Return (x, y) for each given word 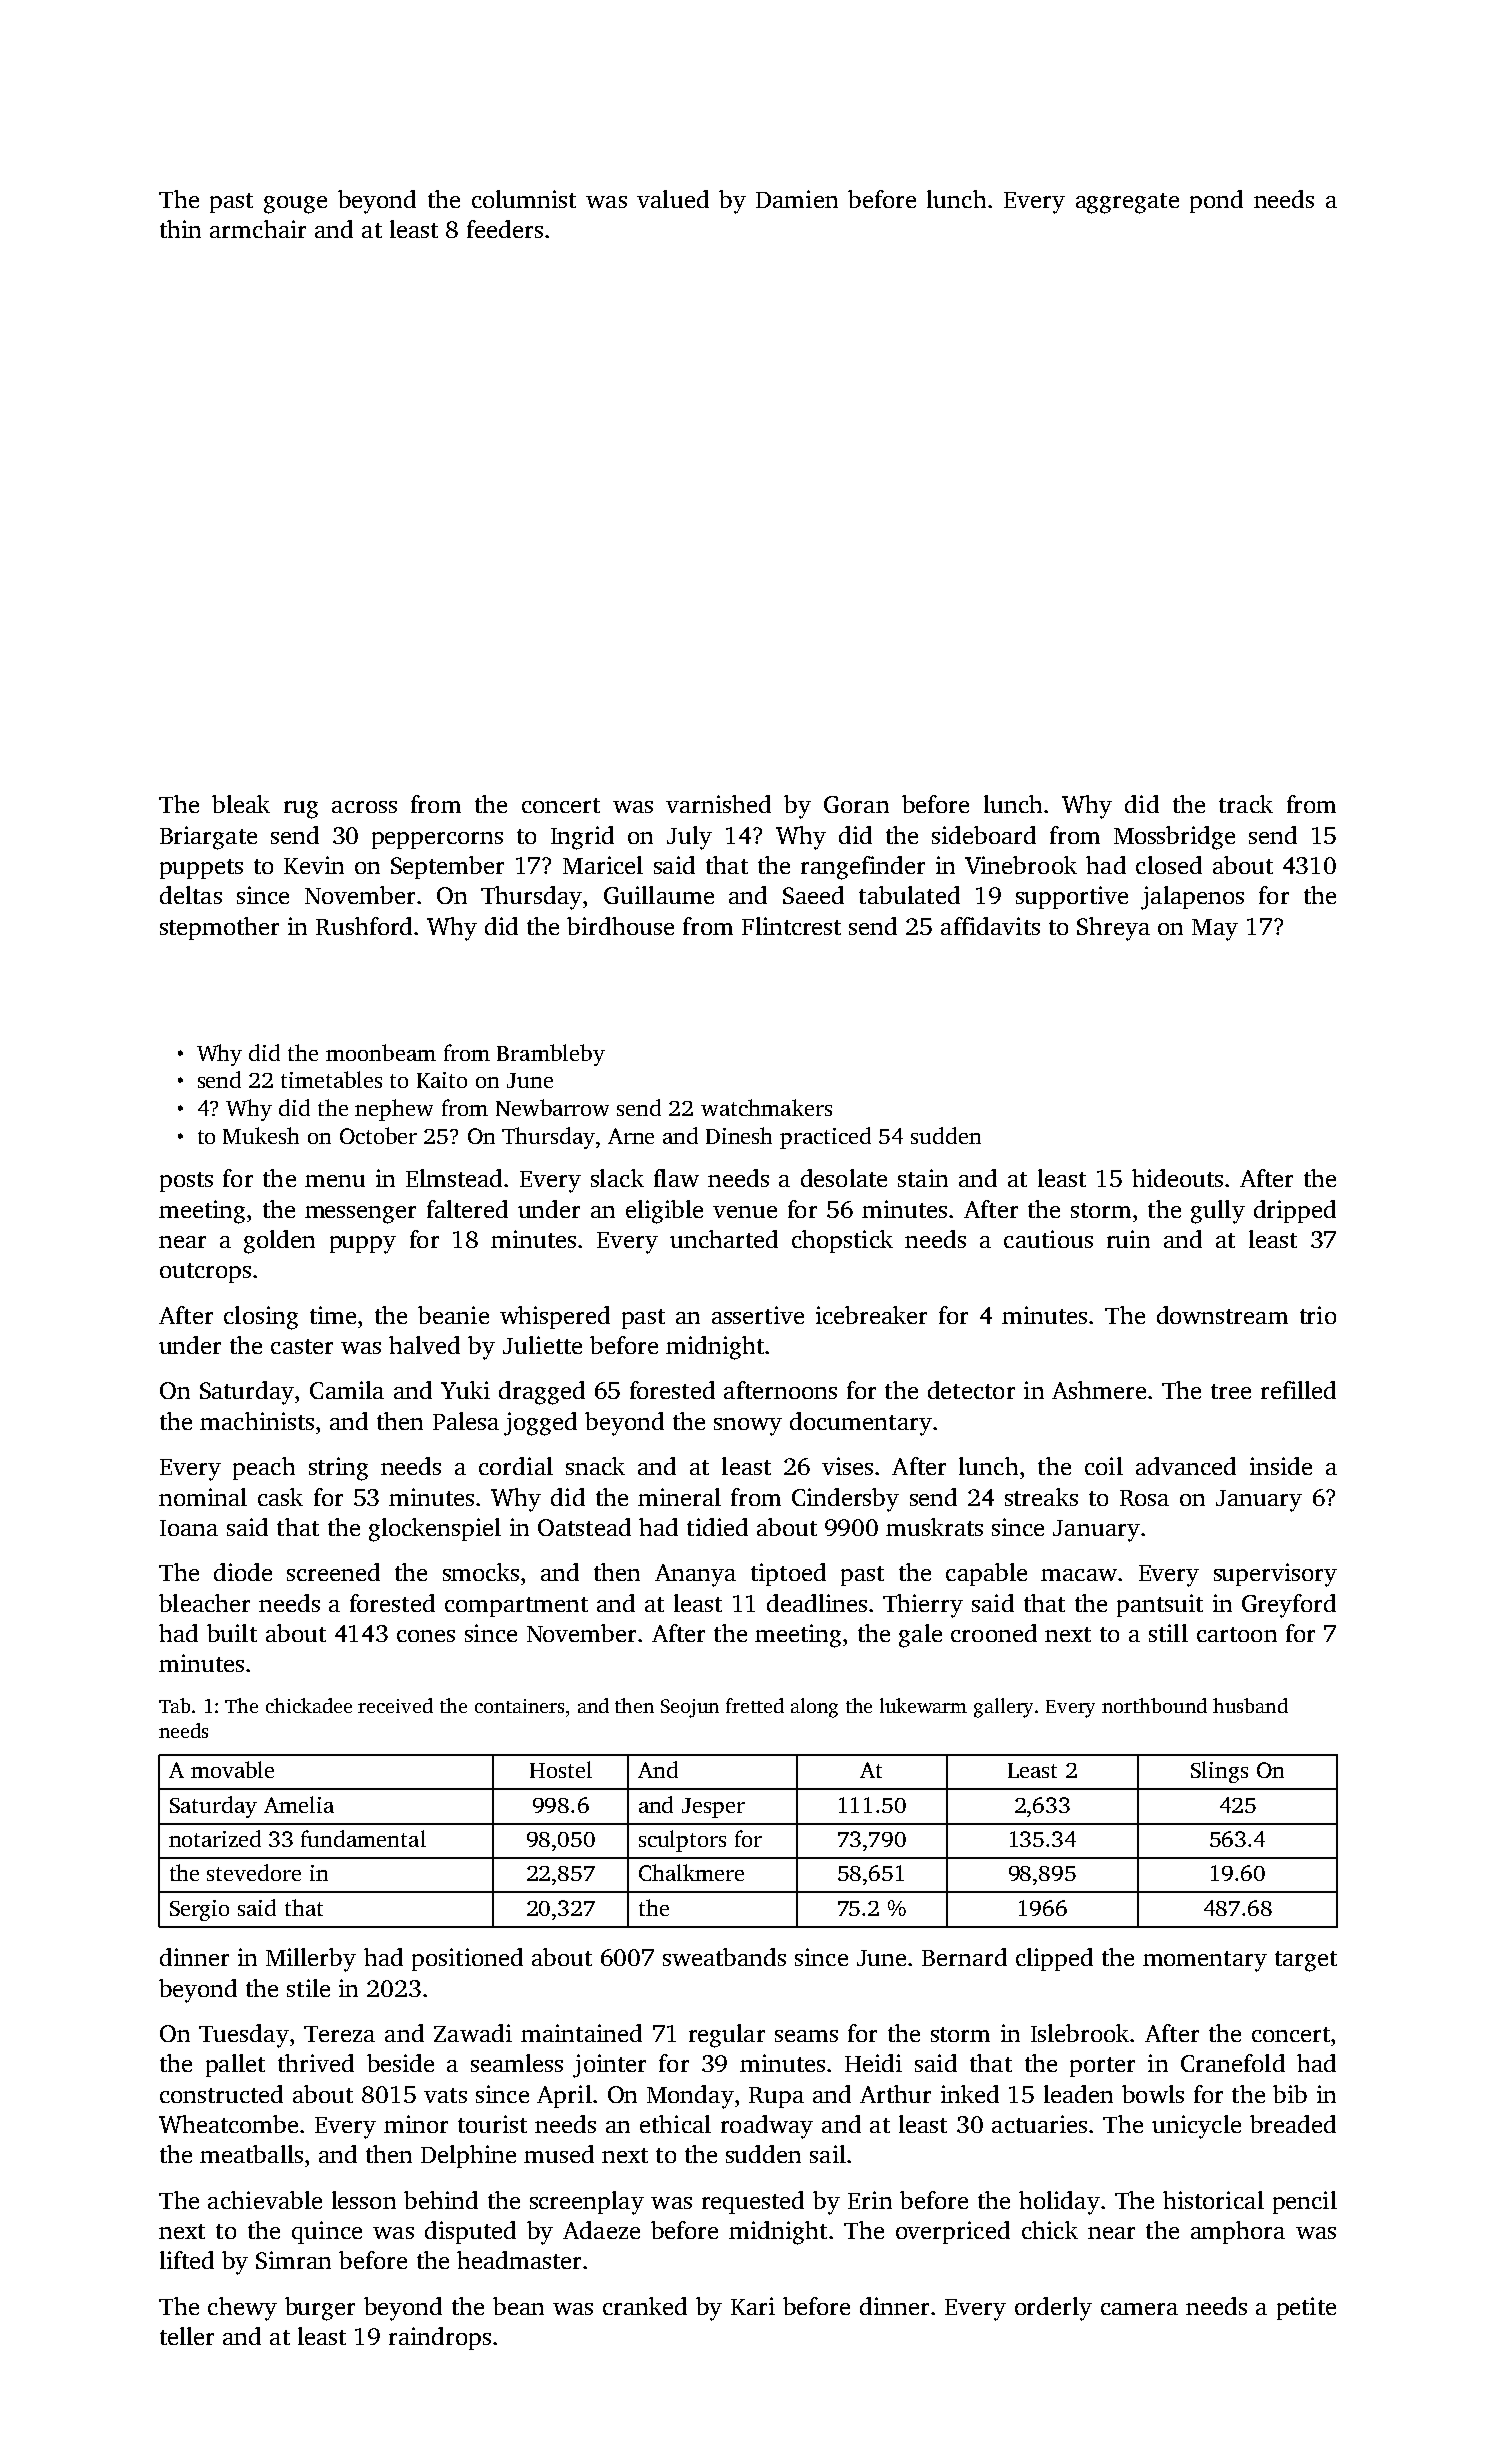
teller (187, 2336)
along (814, 1708)
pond (1216, 201)
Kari (753, 2306)
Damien (797, 199)
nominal (203, 1497)
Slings (1219, 1772)
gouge (295, 205)
